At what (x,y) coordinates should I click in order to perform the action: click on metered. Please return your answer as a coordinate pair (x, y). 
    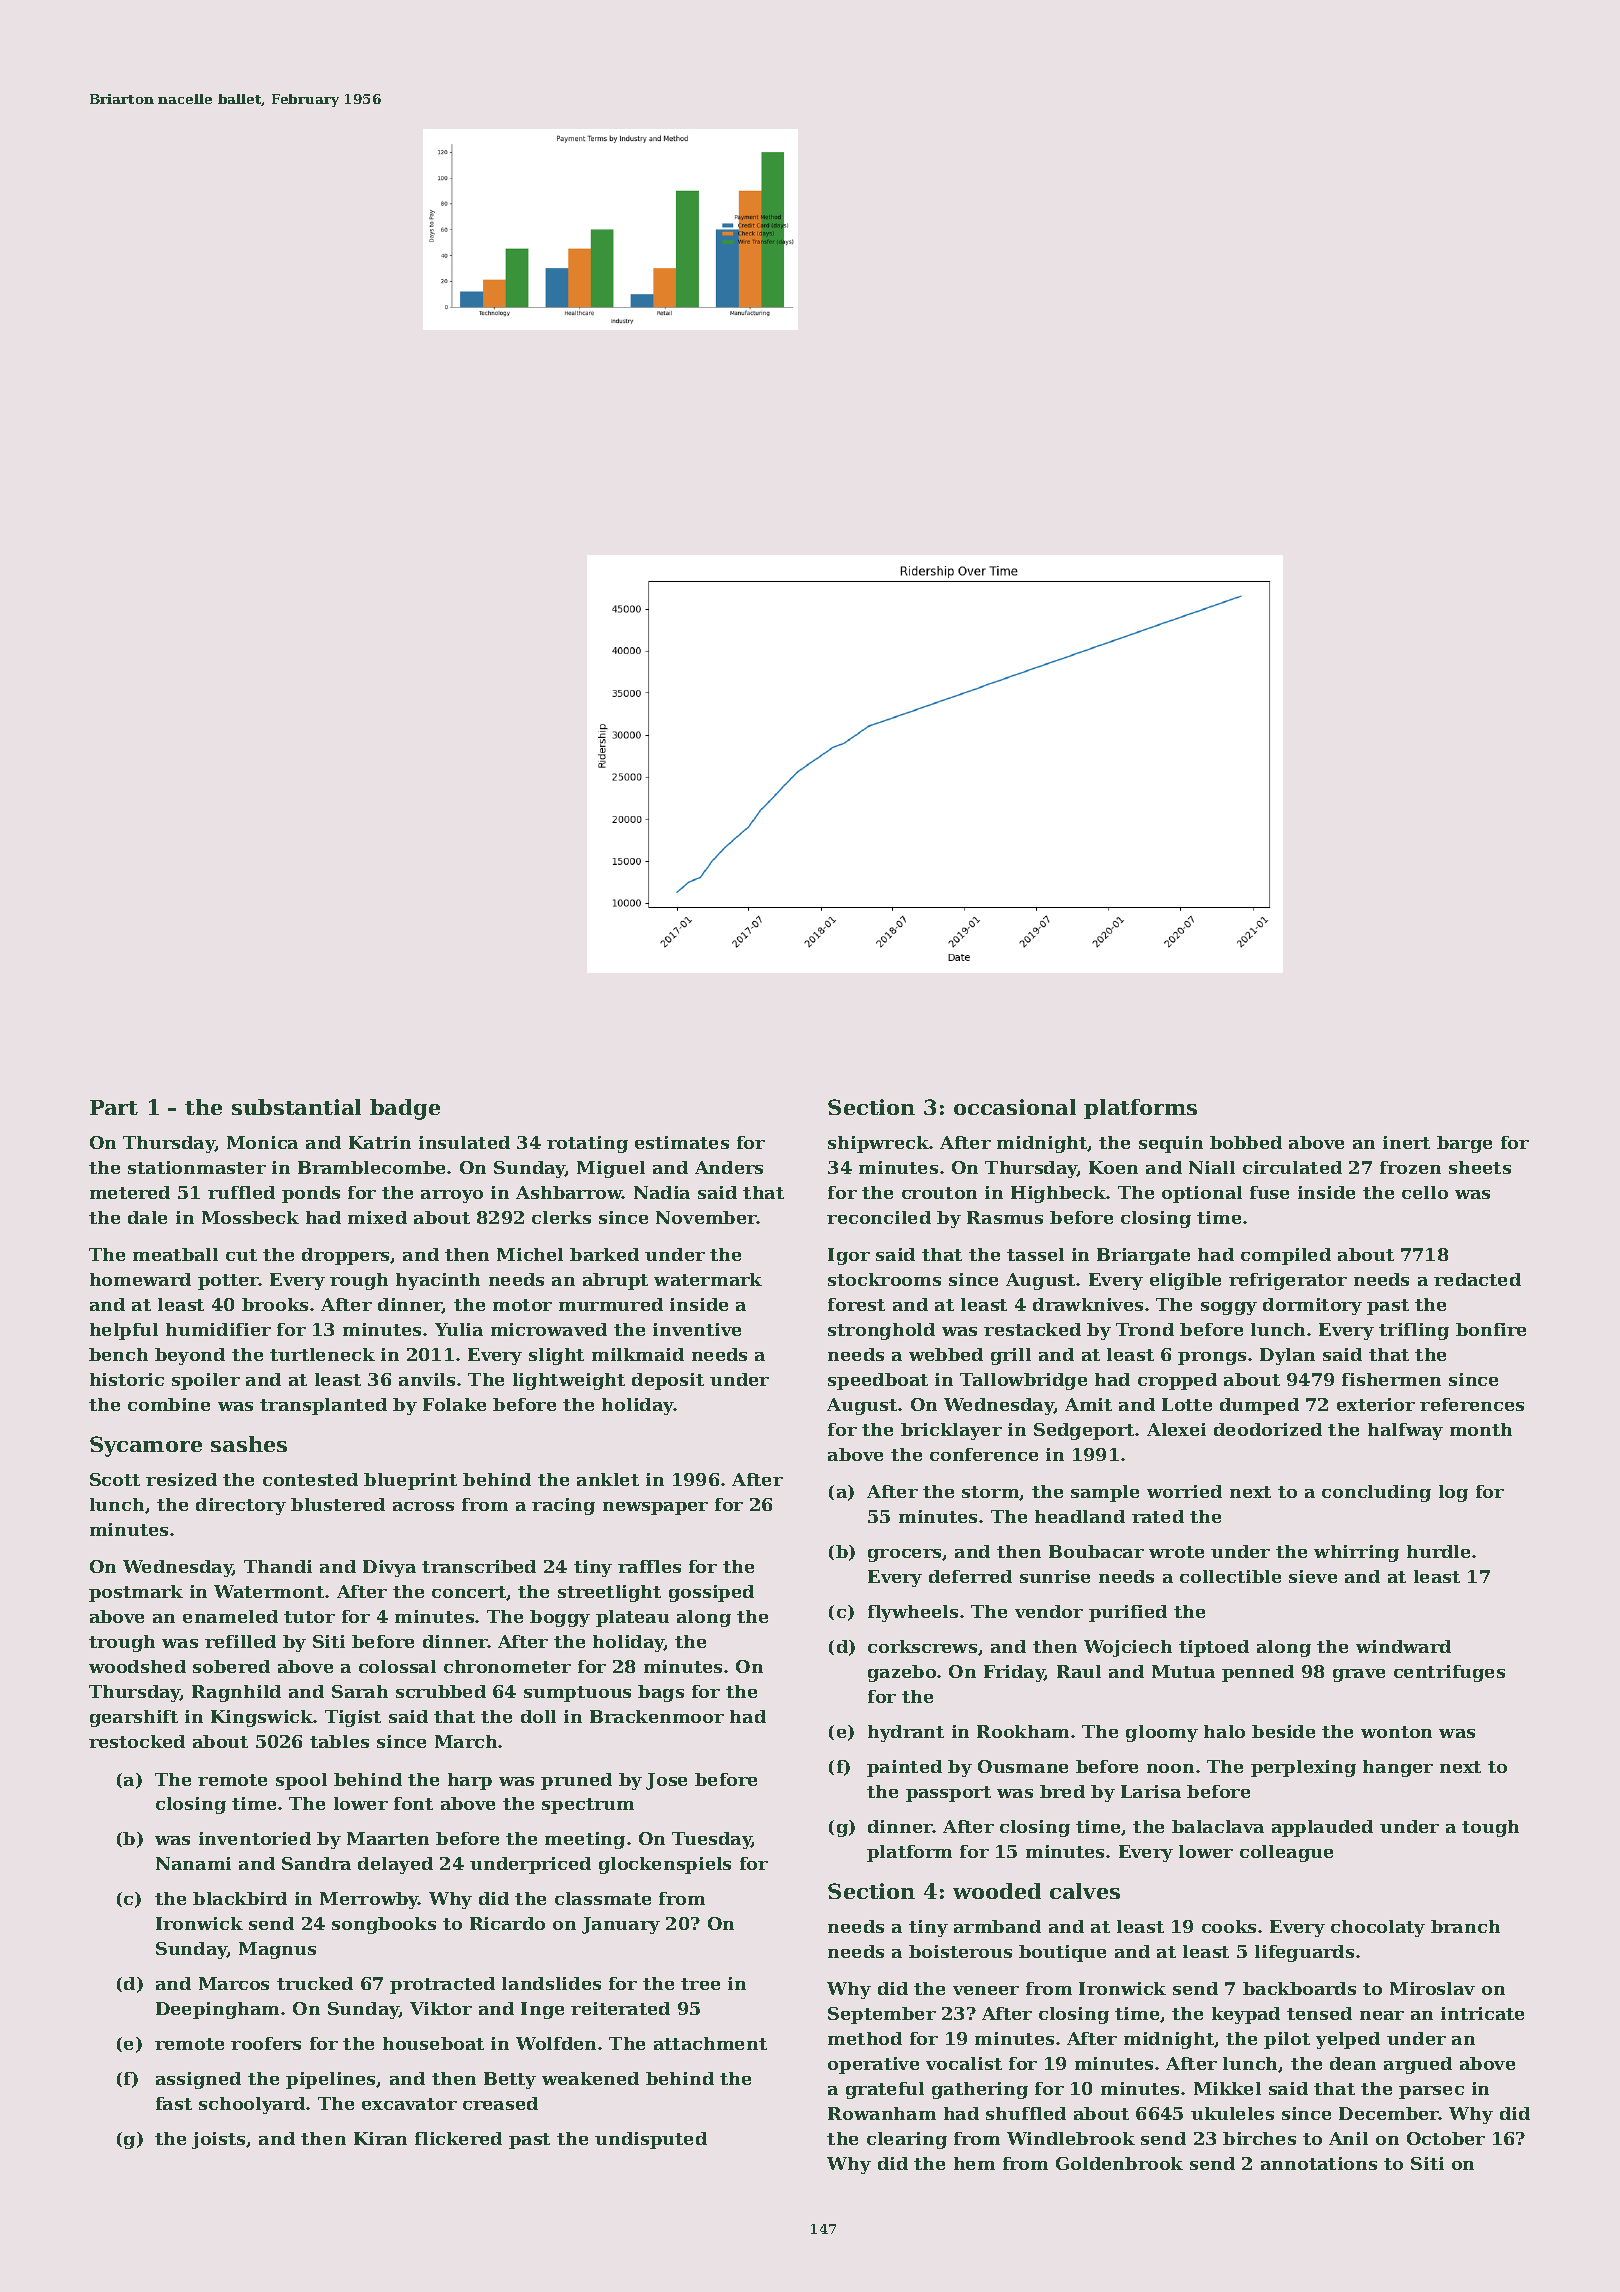
    Looking at the image, I should click on (130, 1192).
